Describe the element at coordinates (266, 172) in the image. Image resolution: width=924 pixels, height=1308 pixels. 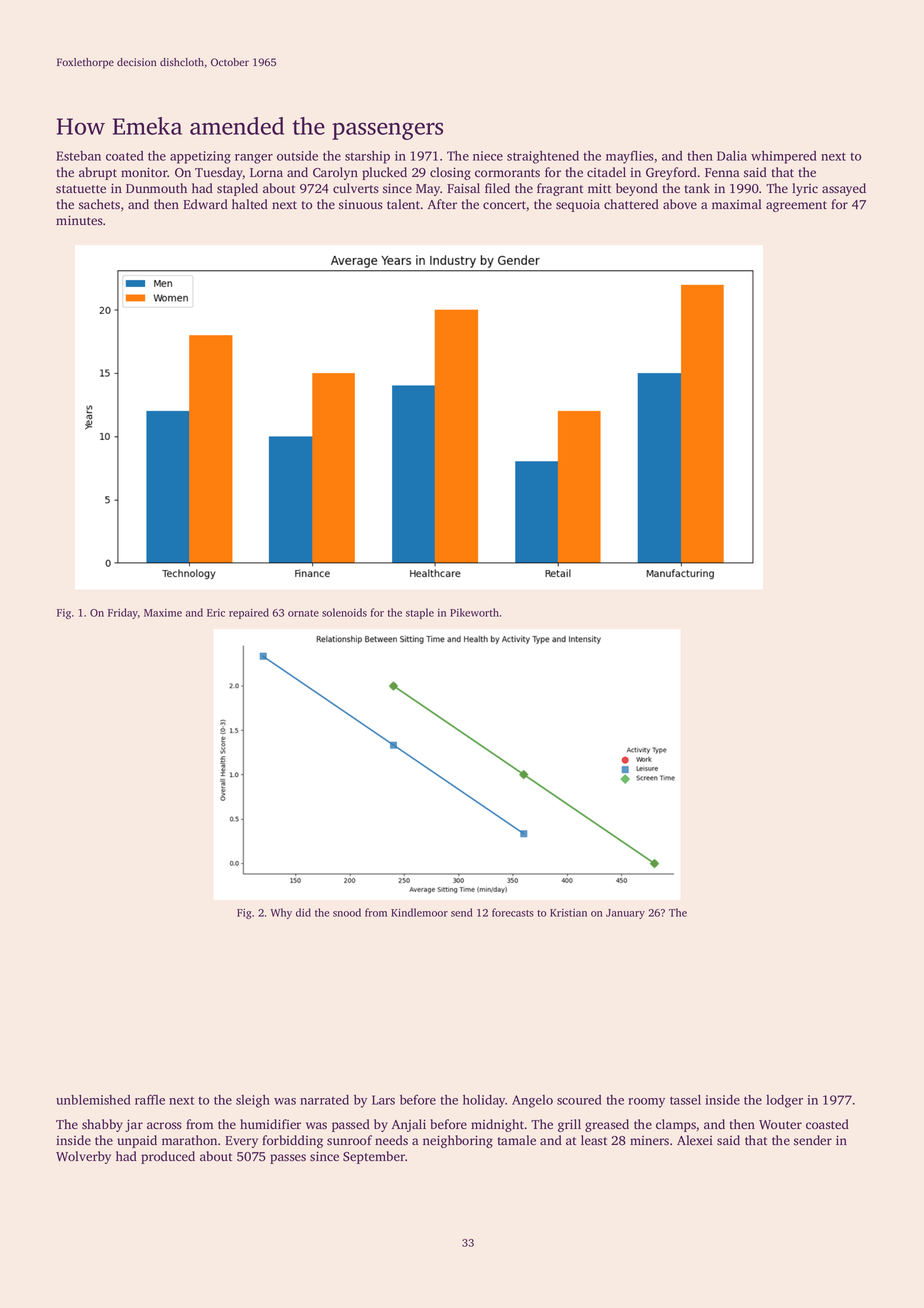
I see `Lorna` at that location.
